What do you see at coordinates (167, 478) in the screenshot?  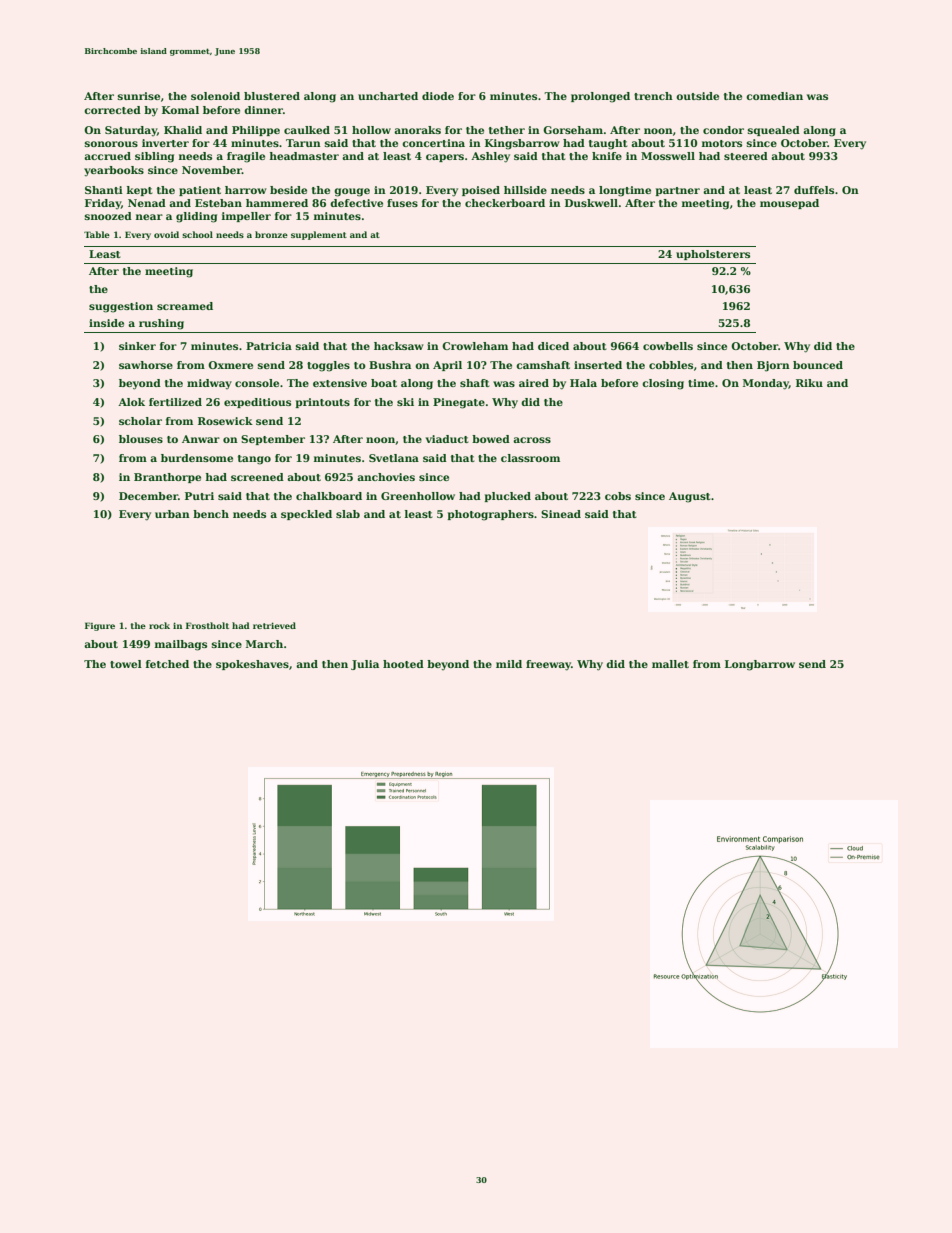 I see `Branthorpe` at bounding box center [167, 478].
